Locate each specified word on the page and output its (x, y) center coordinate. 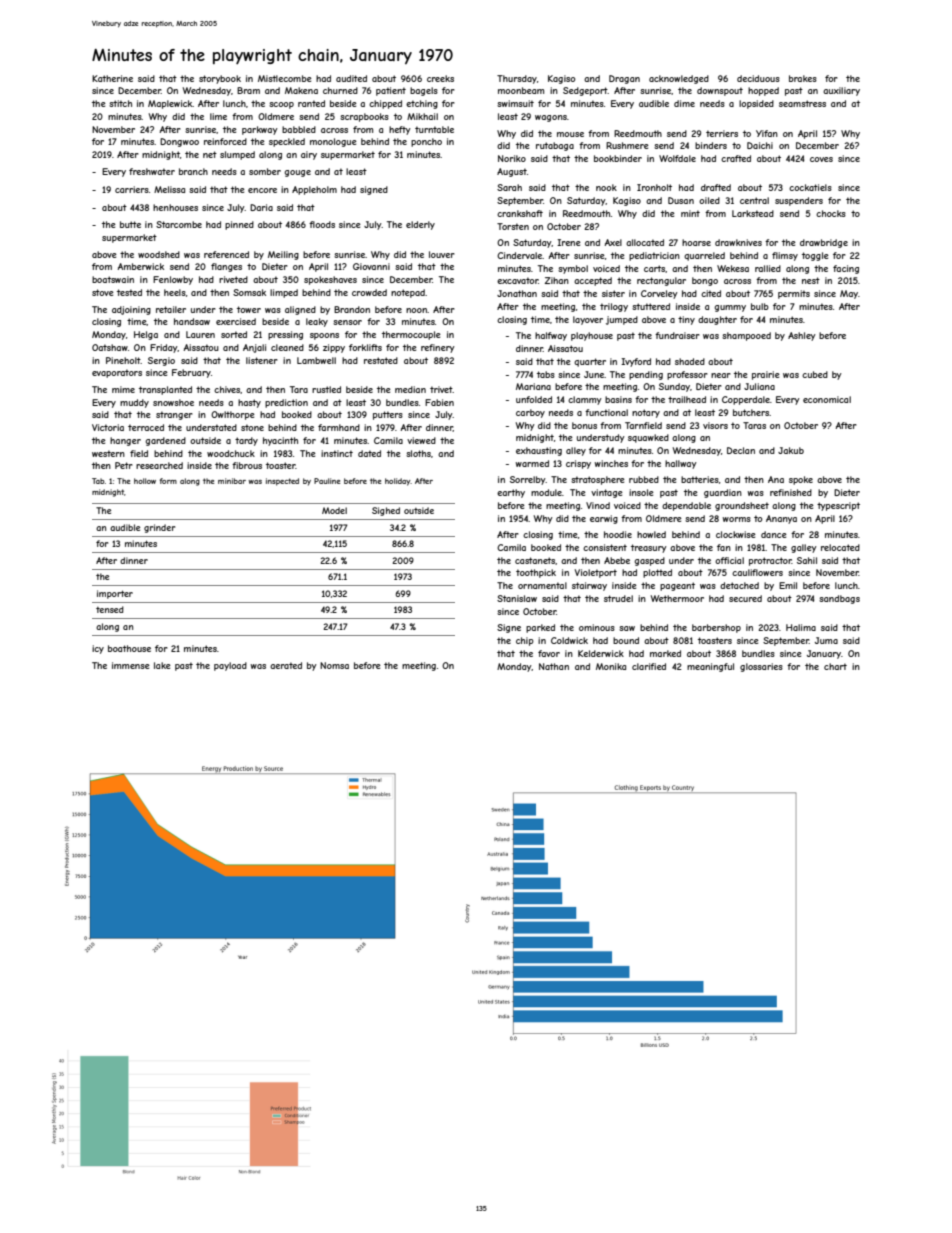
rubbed (644, 479)
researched (159, 465)
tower (249, 309)
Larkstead (753, 213)
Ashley (802, 336)
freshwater (152, 171)
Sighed (386, 511)
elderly (420, 225)
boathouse (129, 648)
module (546, 492)
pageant (677, 586)
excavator (517, 280)
